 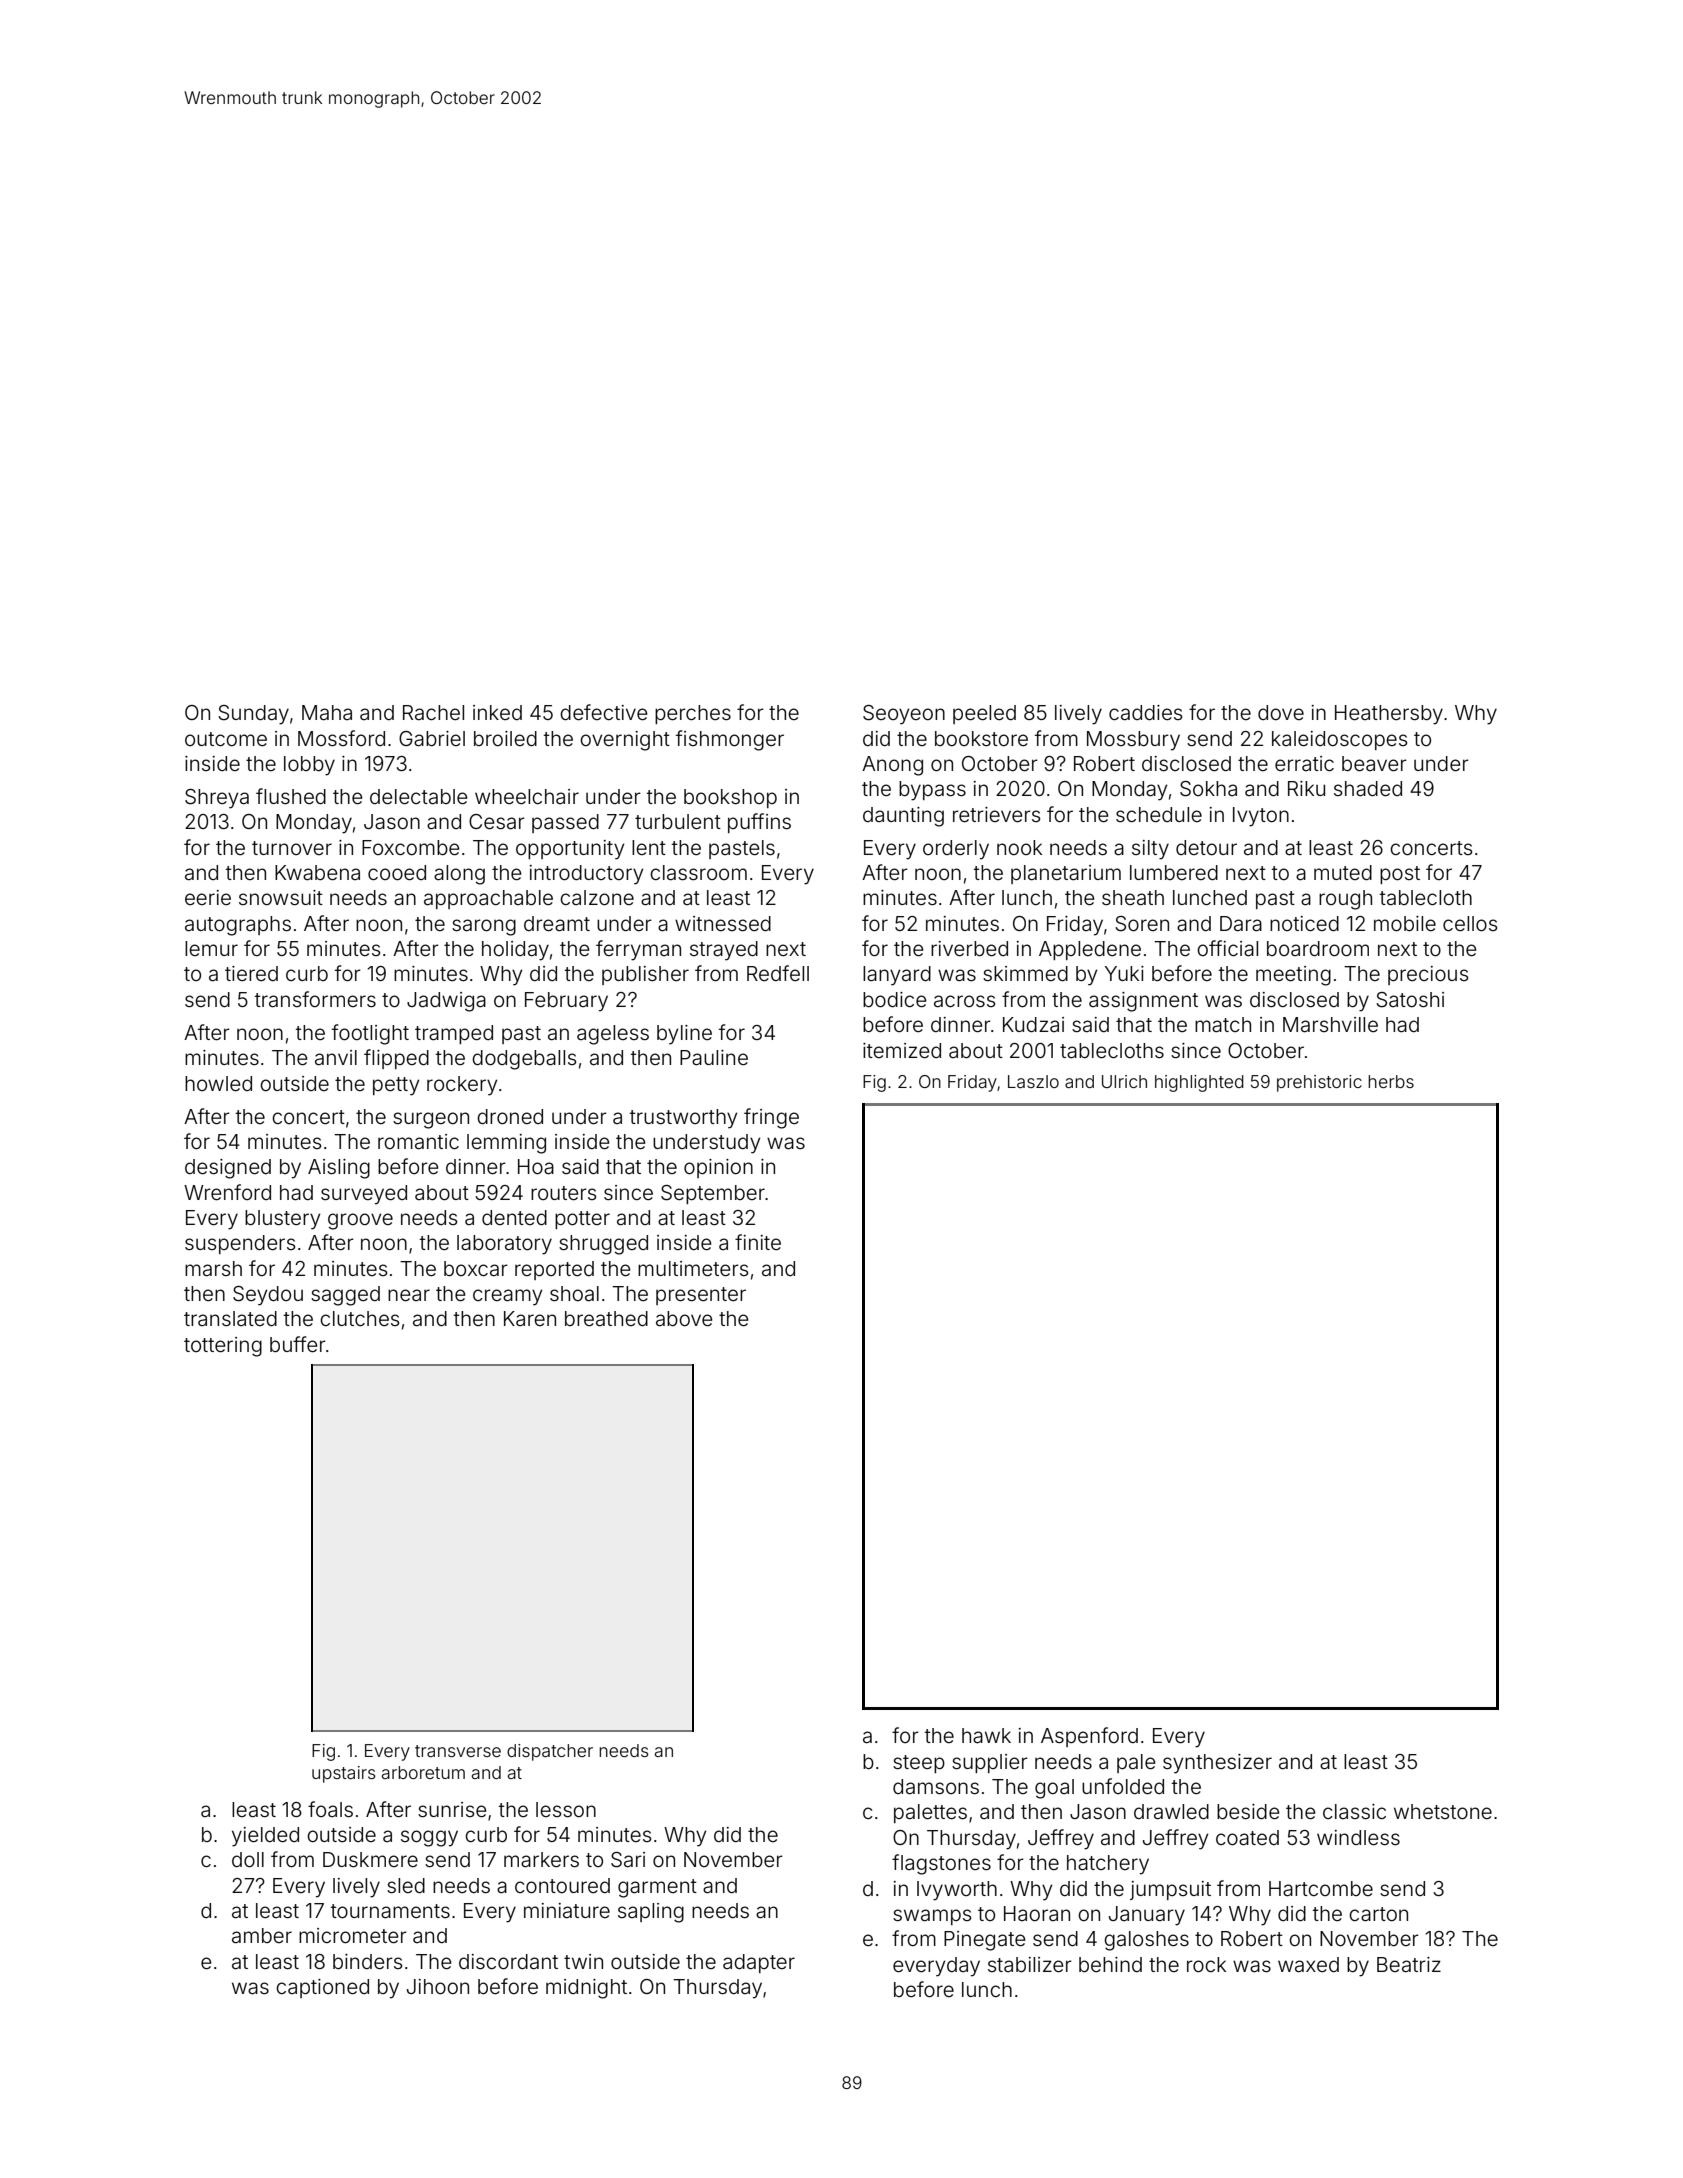 I want to click on highlighted, so click(x=1199, y=1083).
